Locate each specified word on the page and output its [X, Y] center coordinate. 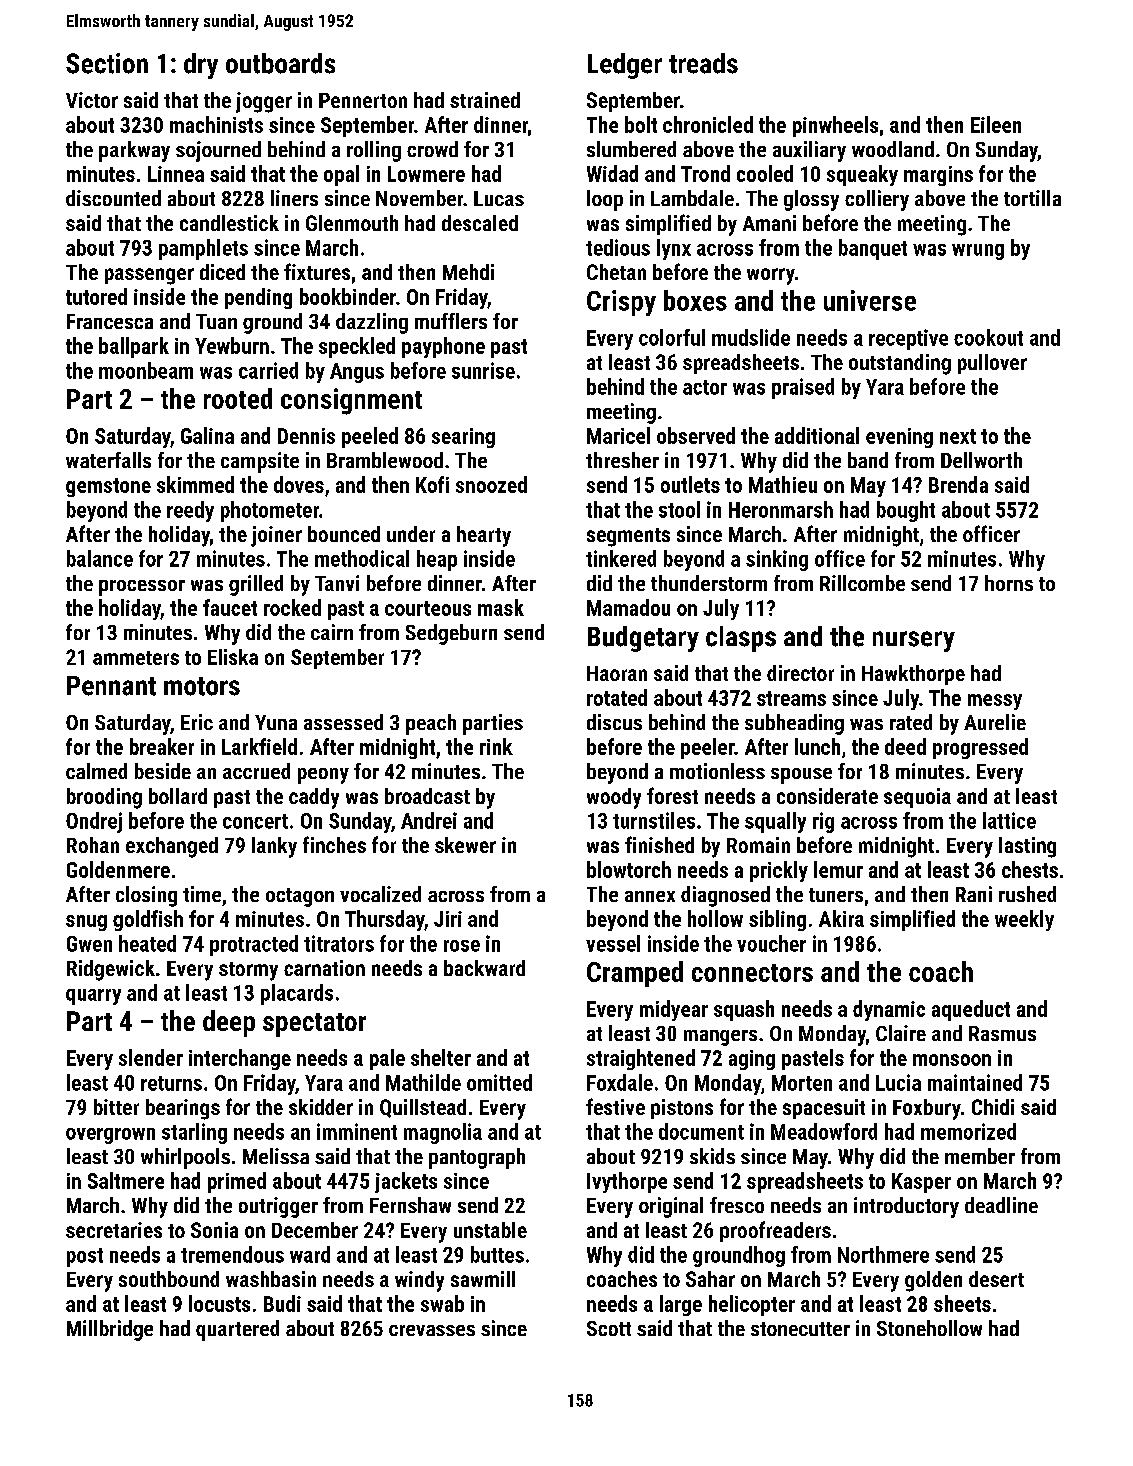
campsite [260, 462]
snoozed [491, 484]
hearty [484, 536]
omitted [499, 1082]
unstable [490, 1230]
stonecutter [800, 1329]
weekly [1024, 920]
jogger [264, 102]
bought [906, 511]
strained [485, 100]
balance [100, 558]
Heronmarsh [781, 509]
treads [703, 63]
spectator [314, 1025]
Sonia [214, 1230]
